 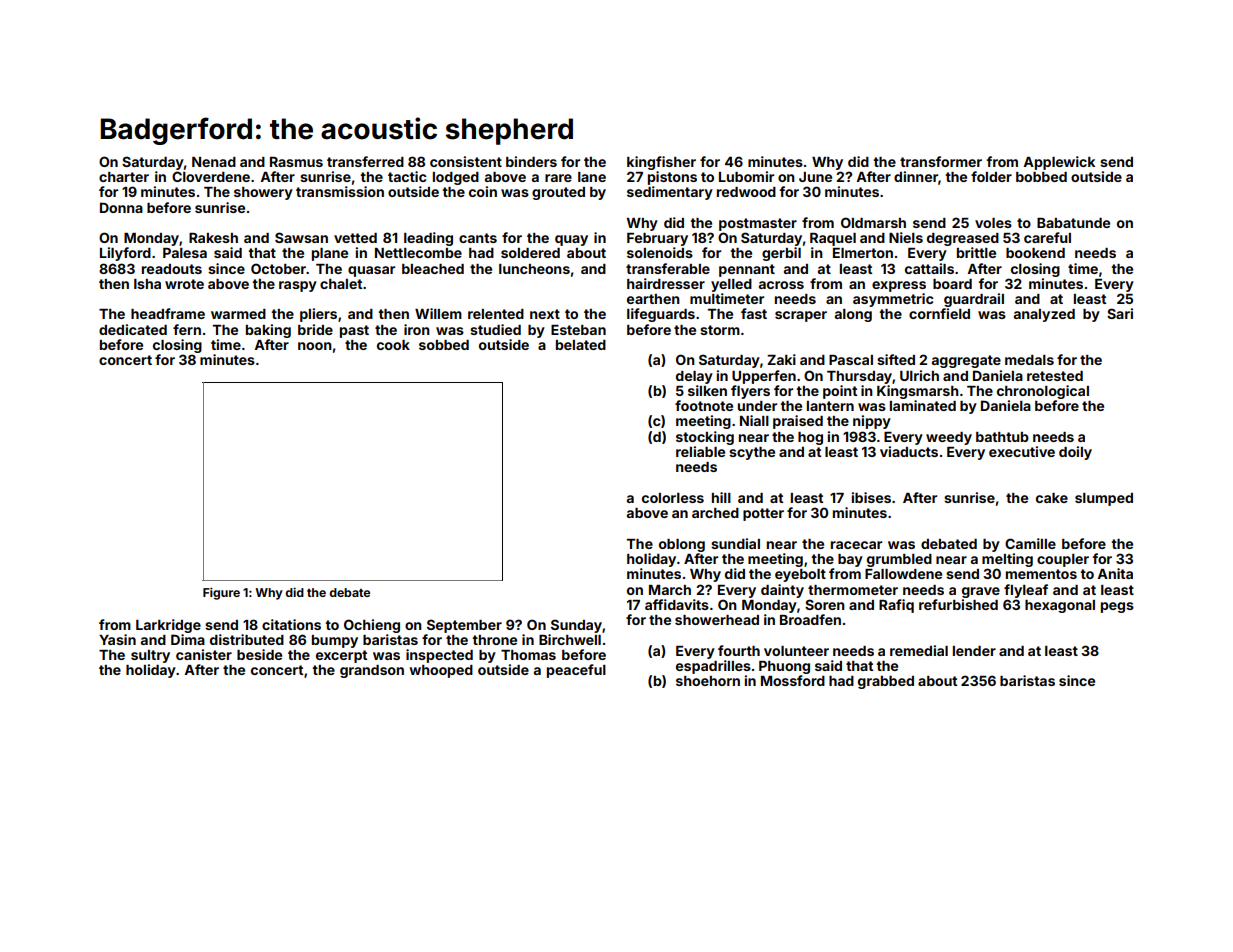 I want to click on Applewick, so click(x=1059, y=163).
